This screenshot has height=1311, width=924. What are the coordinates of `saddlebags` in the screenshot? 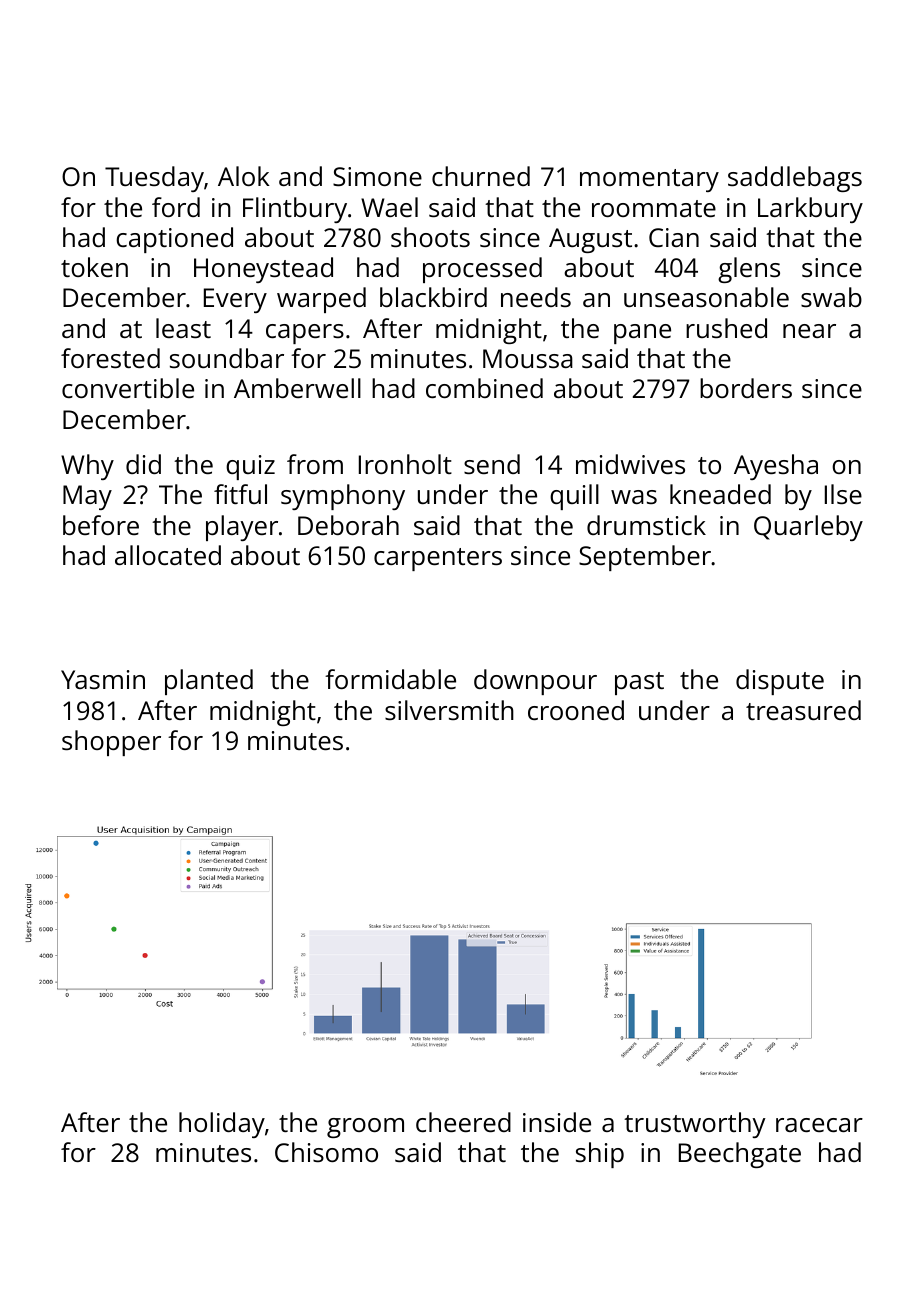 It's located at (795, 179).
